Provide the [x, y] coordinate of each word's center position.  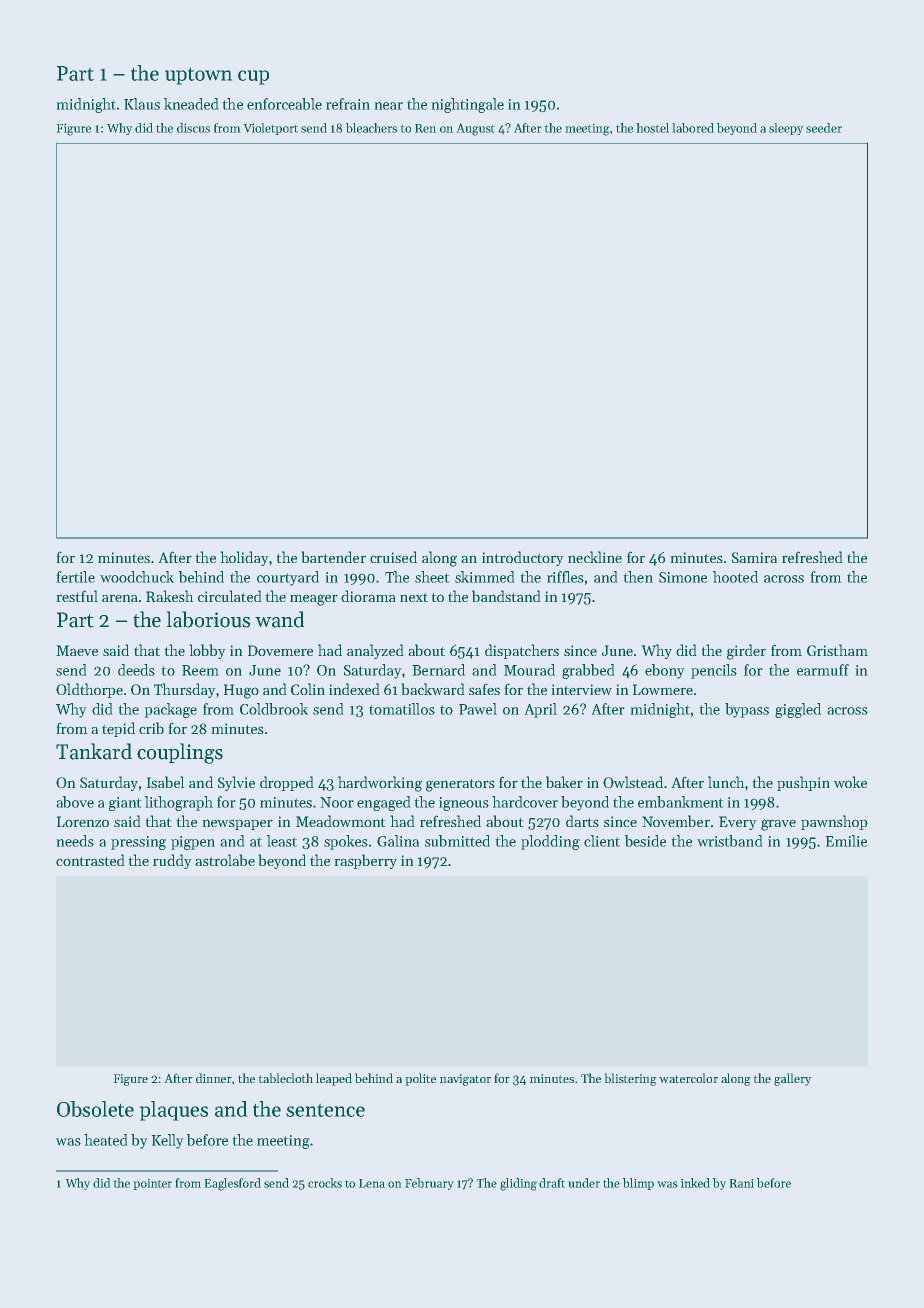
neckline [595, 557]
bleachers [371, 128]
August [475, 129]
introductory [523, 558]
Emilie [846, 841]
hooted [735, 577]
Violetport [270, 129]
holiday [244, 558]
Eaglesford [232, 1184]
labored [693, 128]
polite [420, 1079]
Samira [754, 557]
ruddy [172, 861]
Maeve [77, 650]
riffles [565, 577]
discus [193, 128]
